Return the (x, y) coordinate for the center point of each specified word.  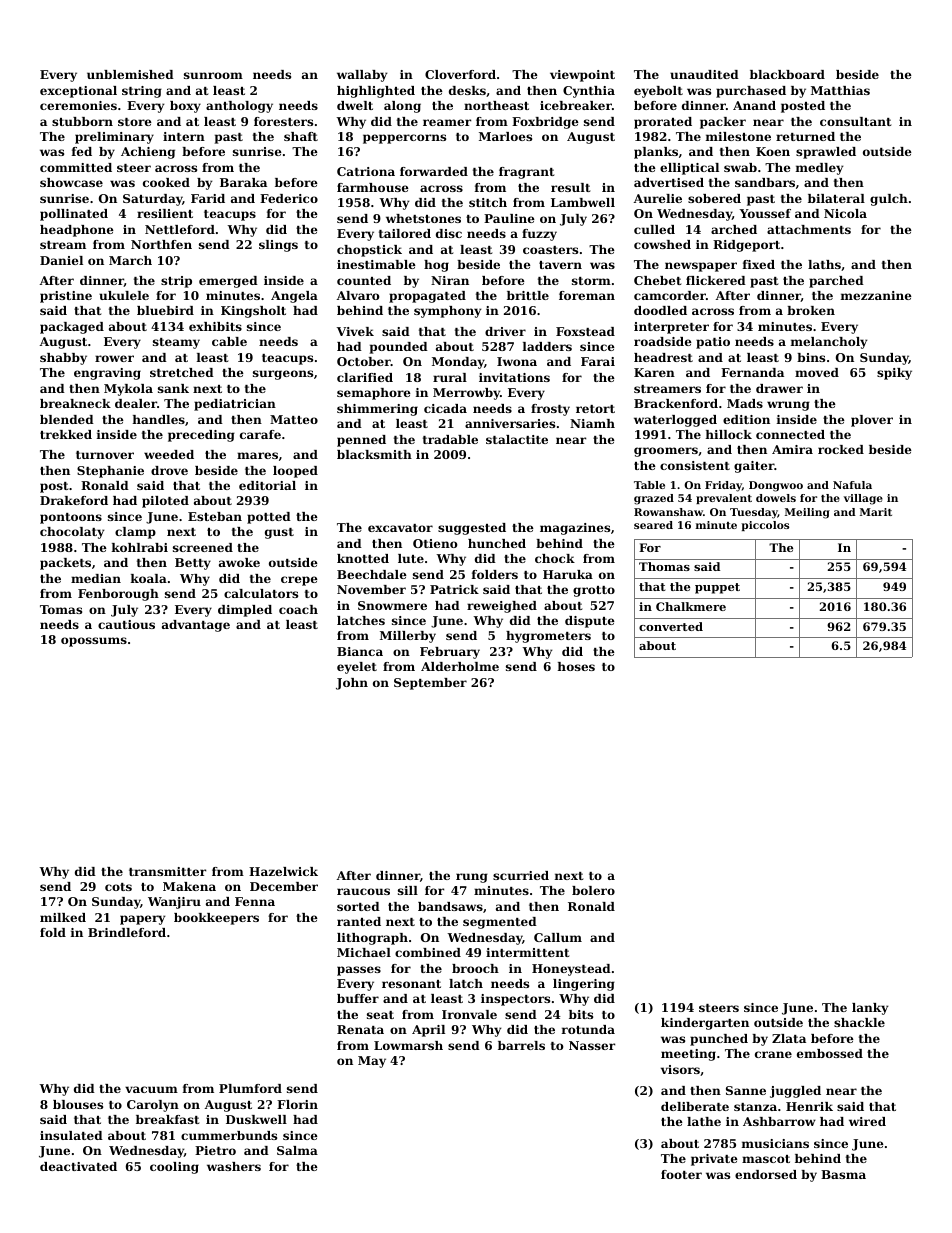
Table (649, 485)
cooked (166, 182)
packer (723, 123)
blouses (78, 1104)
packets (65, 564)
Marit (876, 512)
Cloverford (460, 74)
